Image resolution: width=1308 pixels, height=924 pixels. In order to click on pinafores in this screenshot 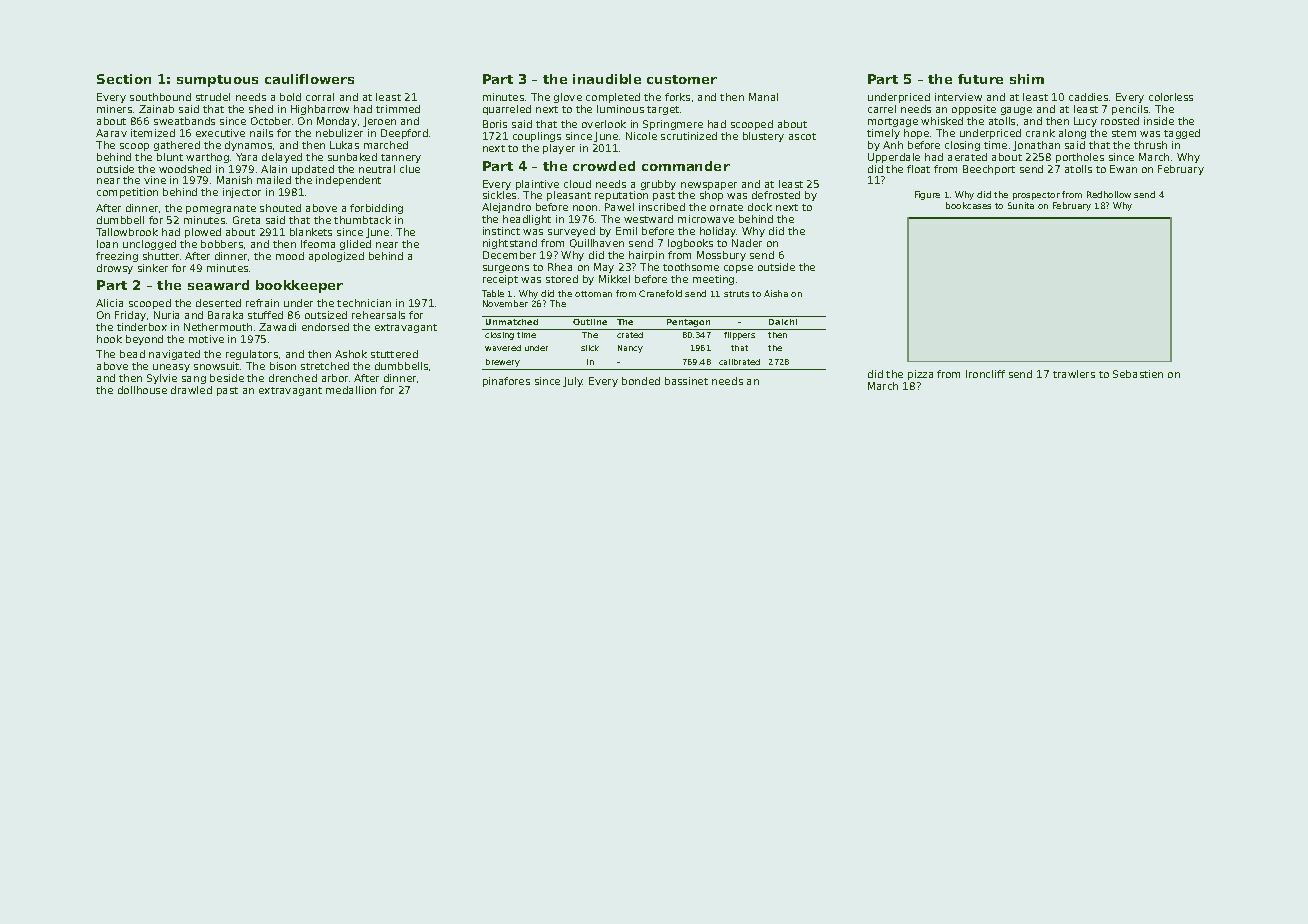, I will do `click(506, 382)`.
